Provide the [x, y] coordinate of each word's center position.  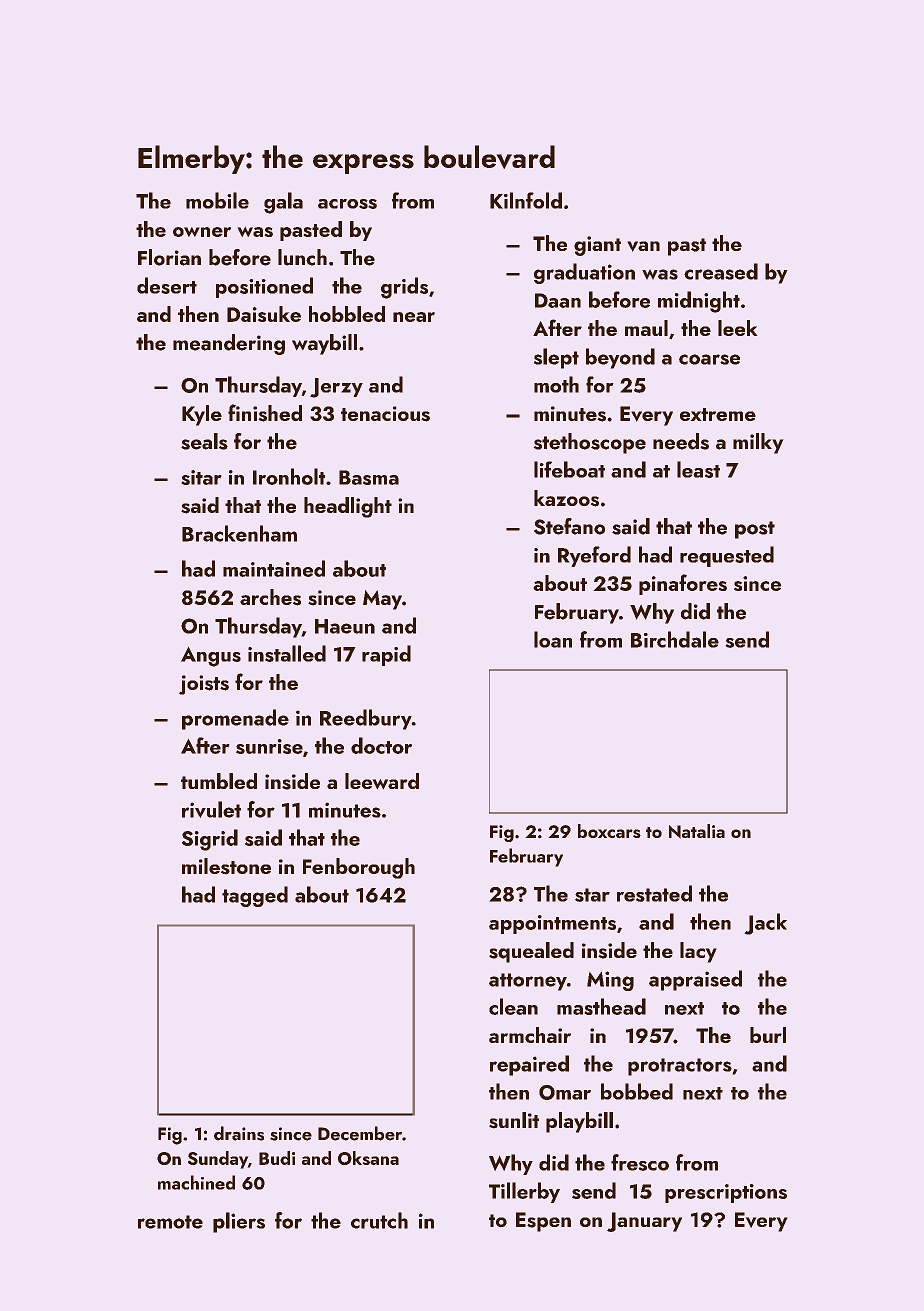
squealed [531, 952]
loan [553, 639]
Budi [277, 1158]
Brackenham [239, 533]
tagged [255, 896]
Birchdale [675, 639]
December [360, 1133]
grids [404, 288]
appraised [695, 980]
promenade [235, 719]
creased [721, 271]
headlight [348, 507]
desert [167, 285]
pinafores [683, 584]
